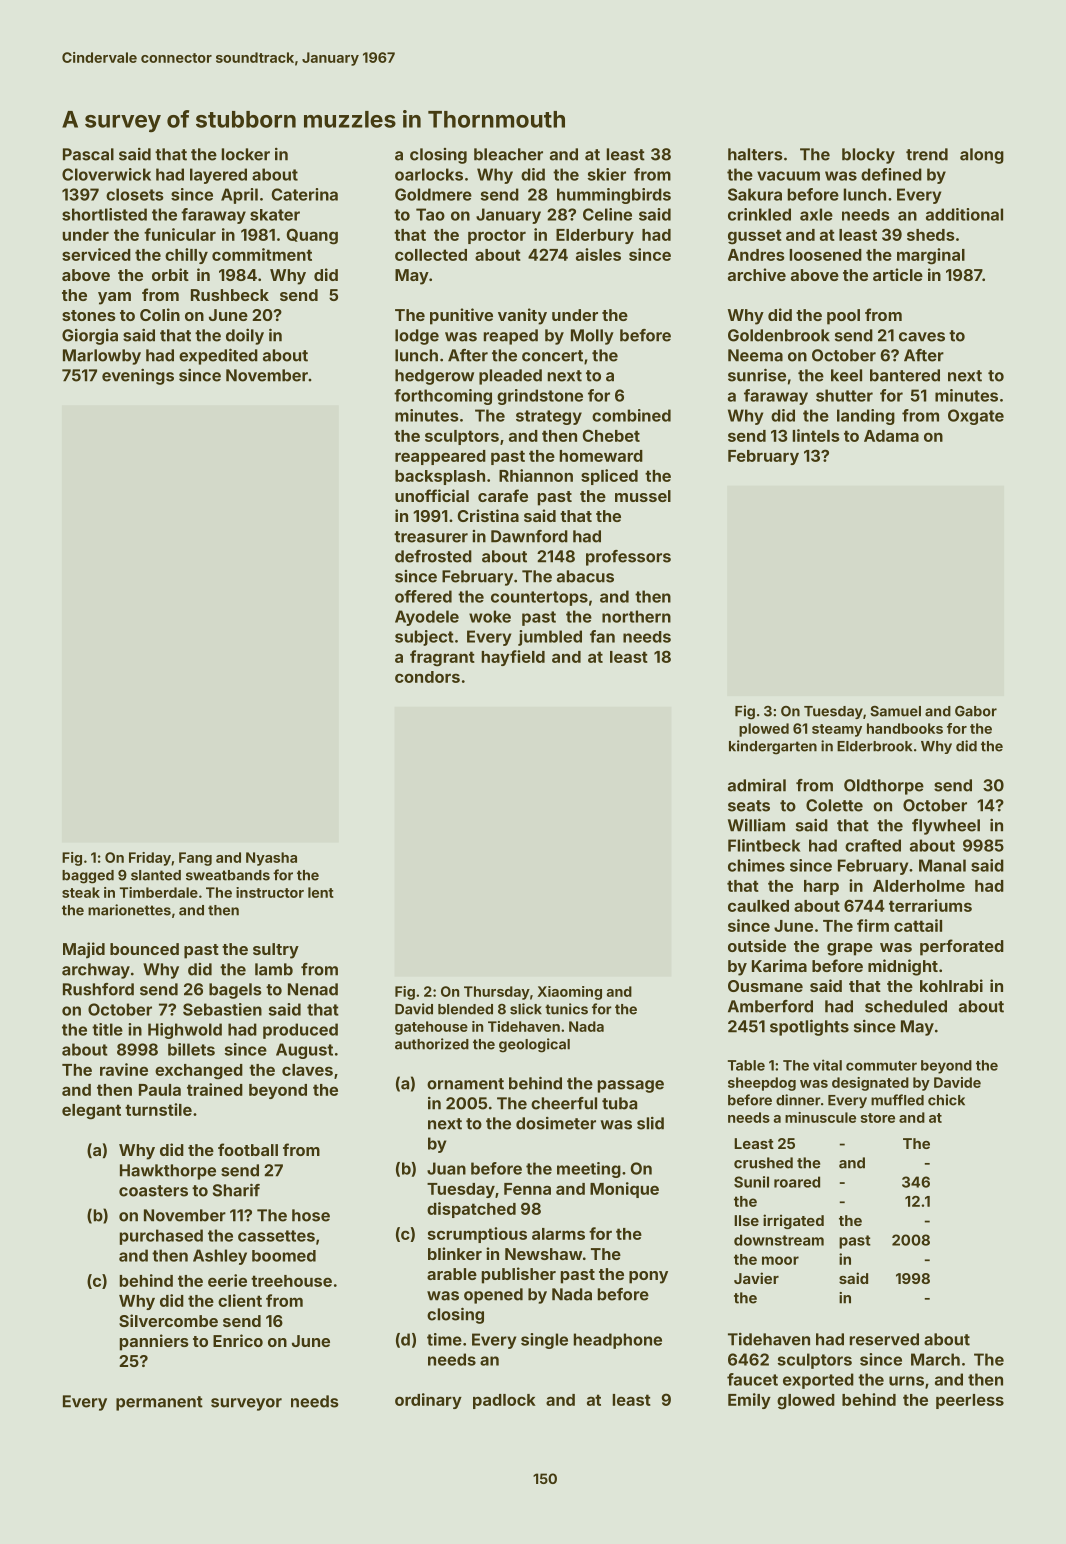  What do you see at coordinates (763, 1163) in the screenshot?
I see `crushed` at bounding box center [763, 1163].
